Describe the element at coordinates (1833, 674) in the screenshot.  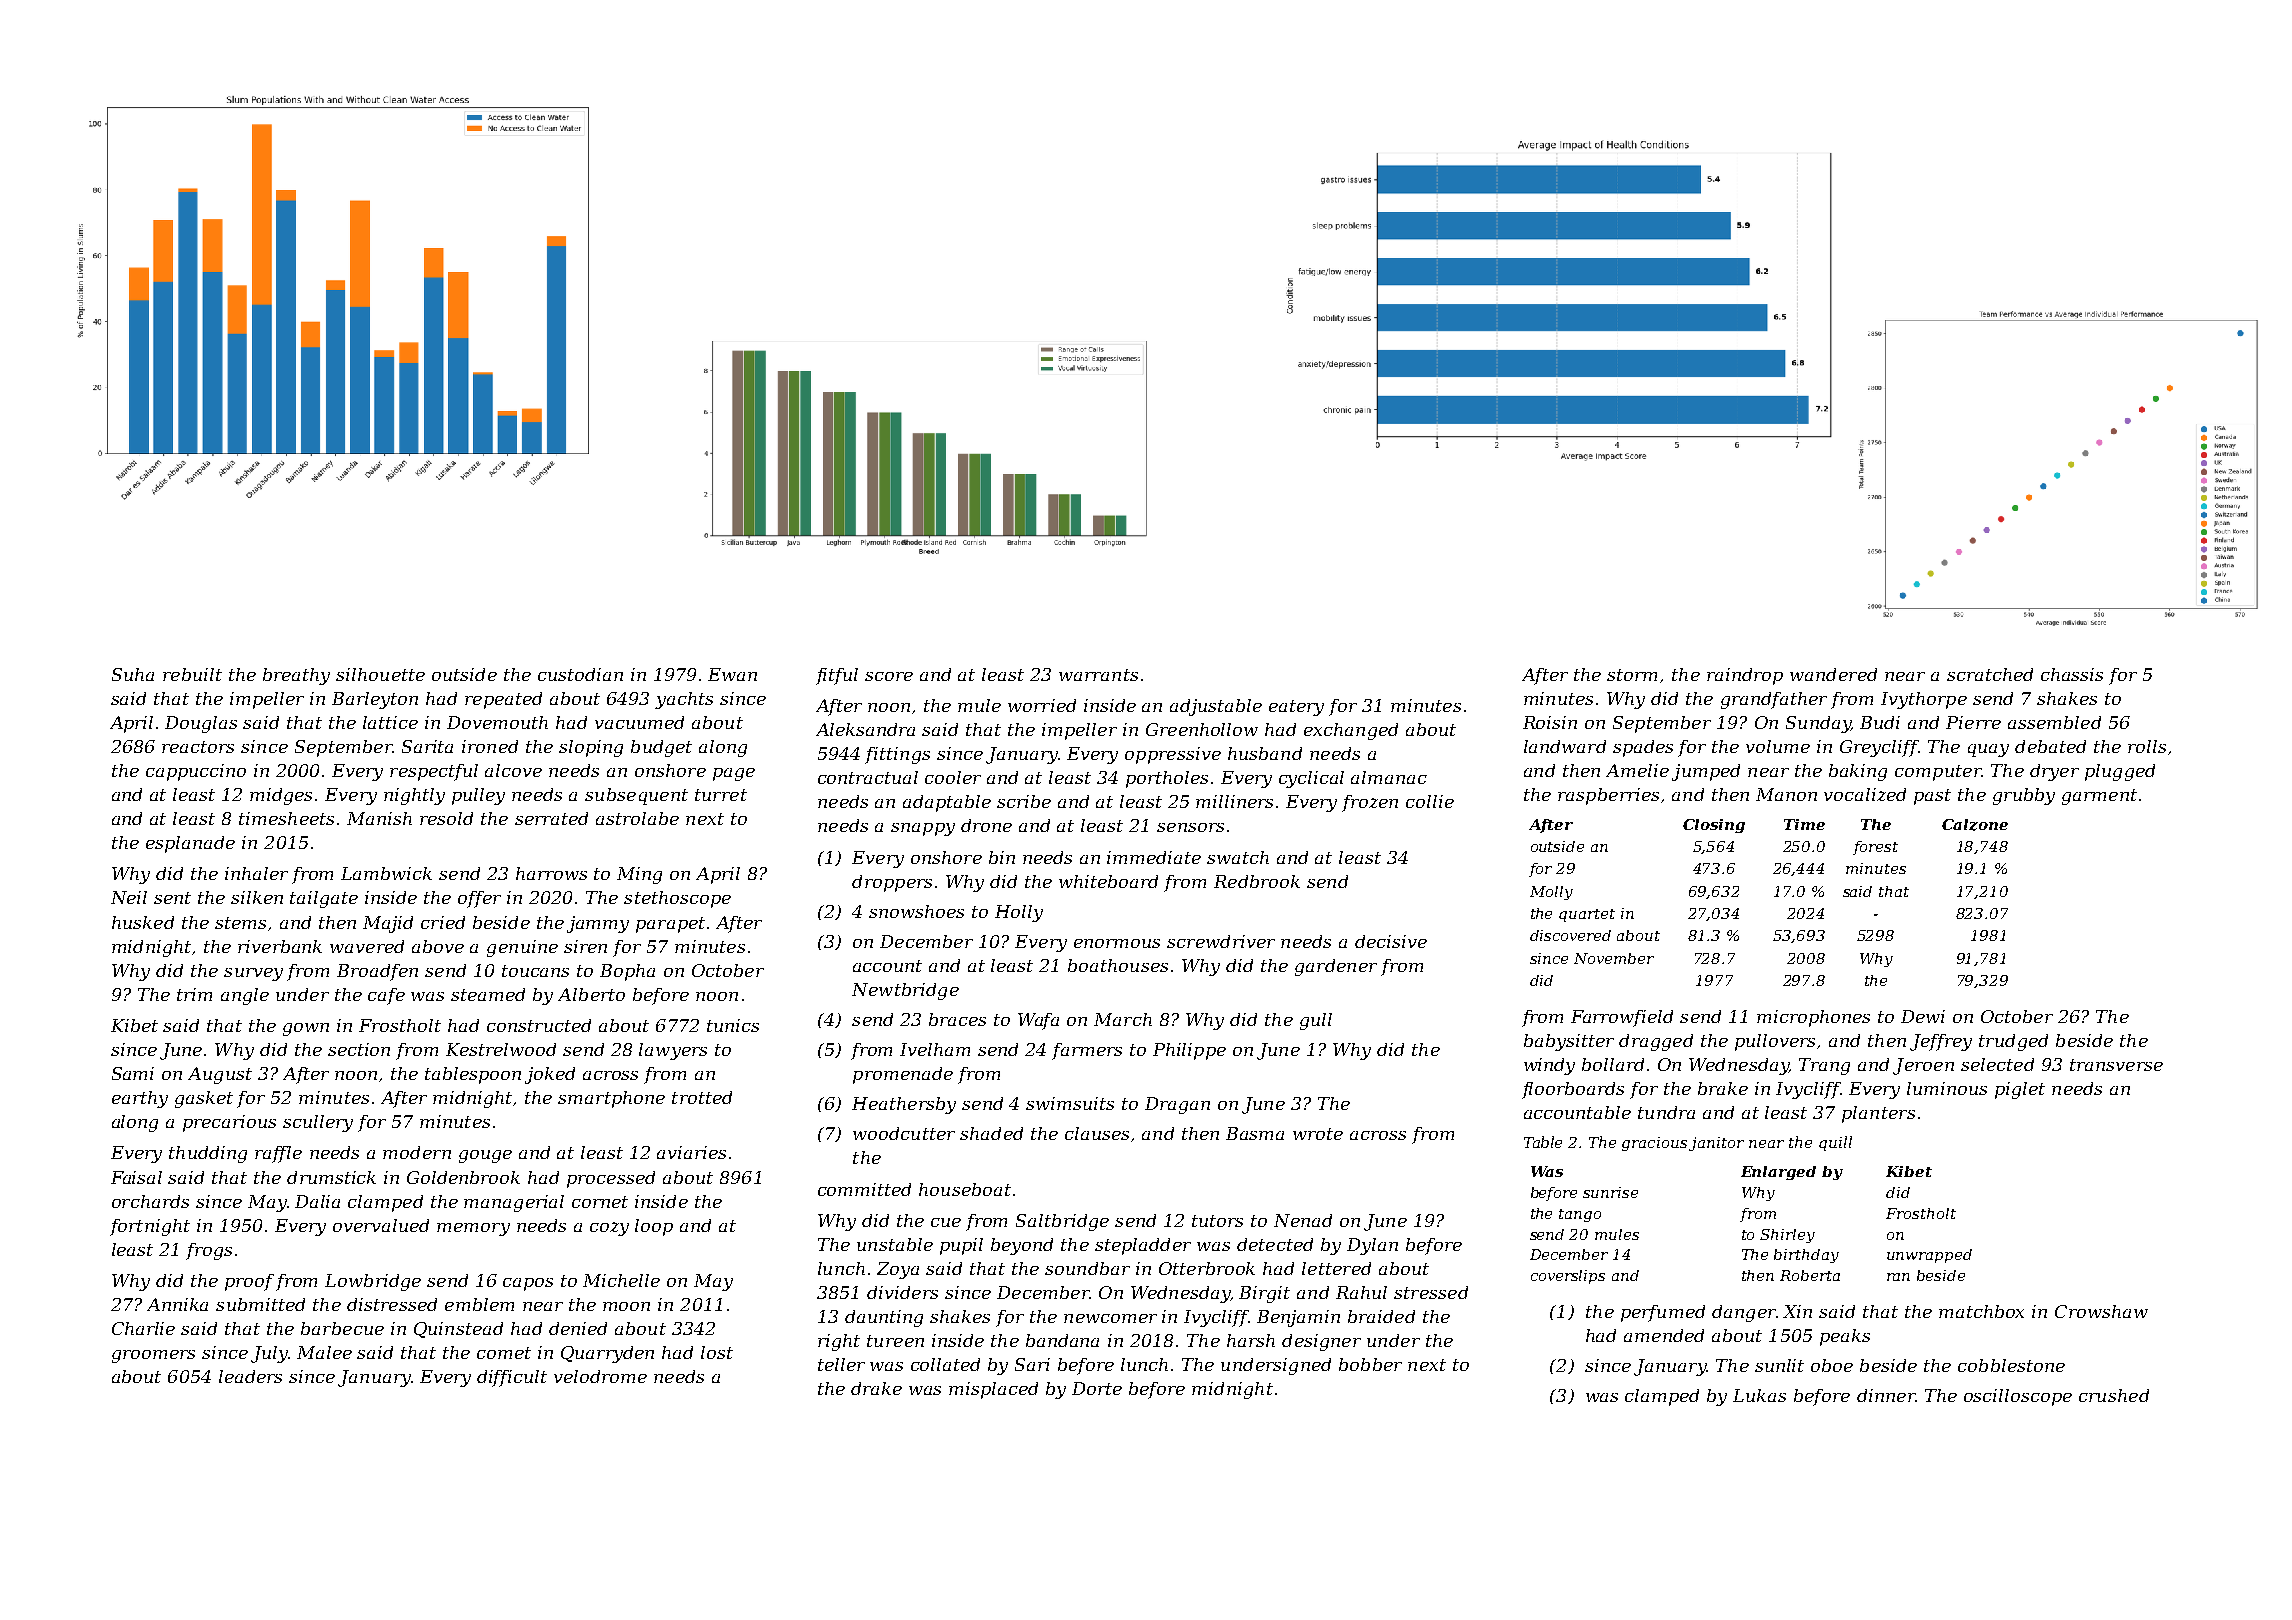
I see `wandered` at that location.
